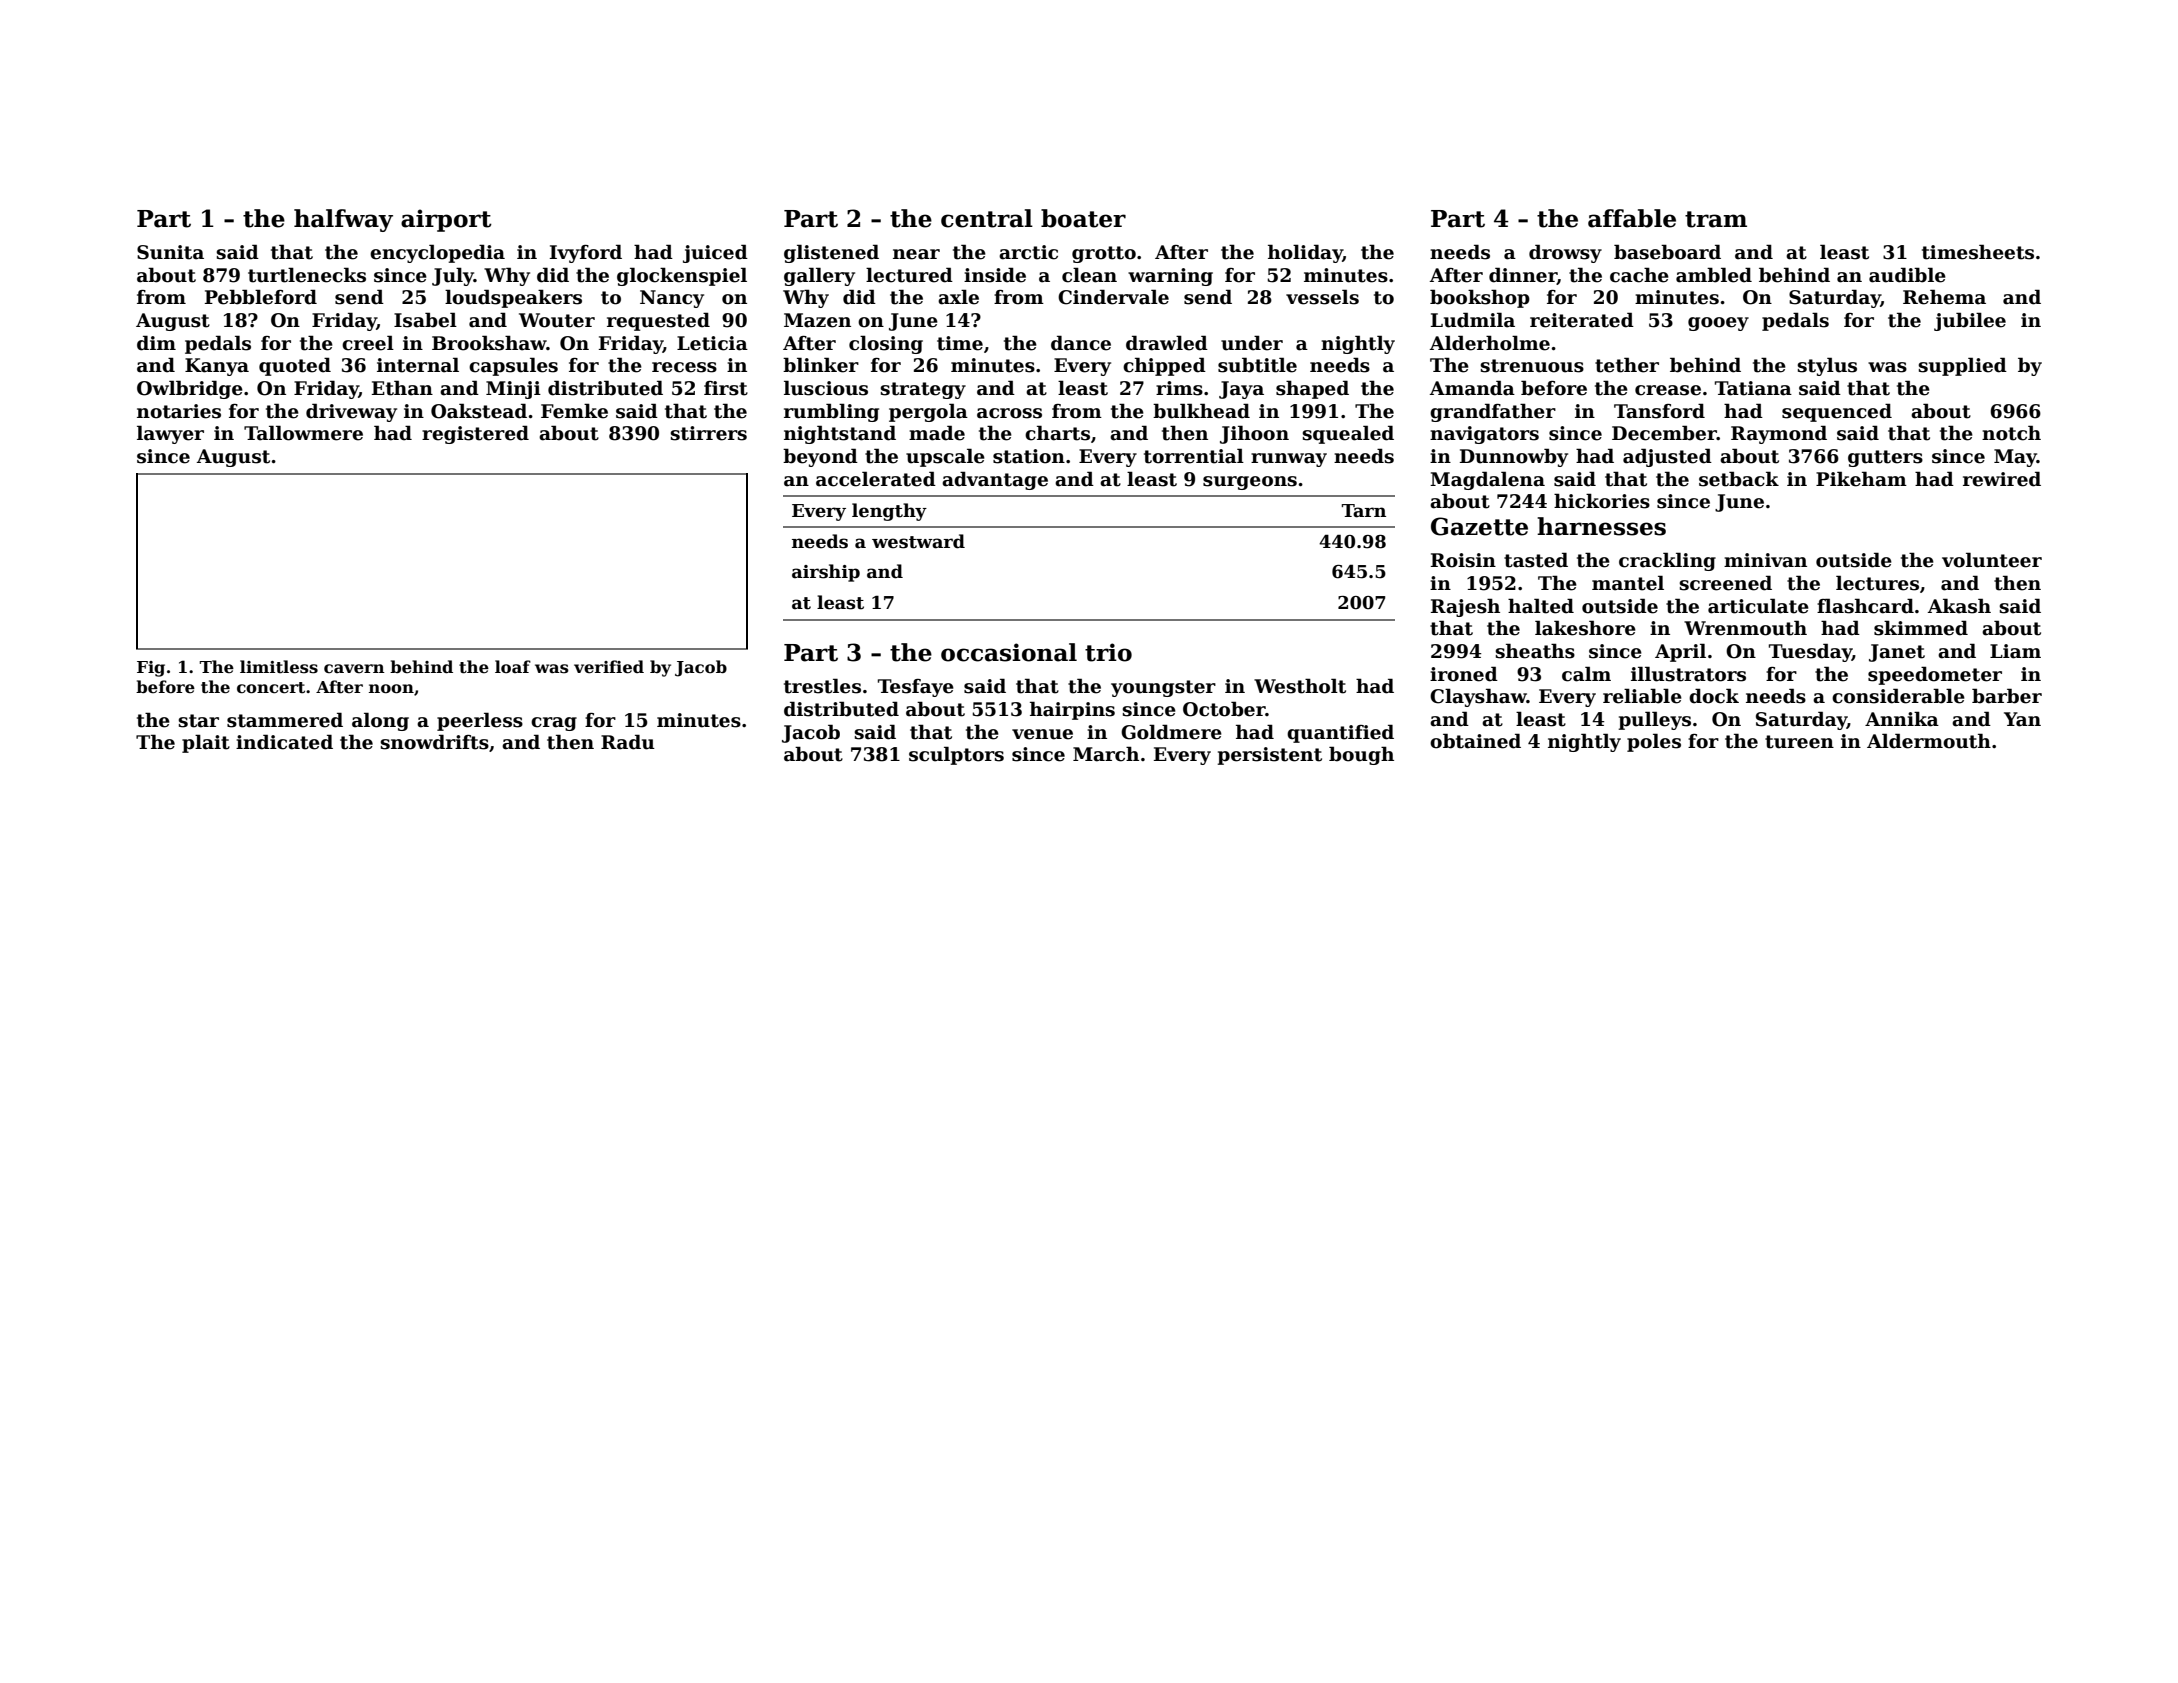 Image resolution: width=2178 pixels, height=1683 pixels. What do you see at coordinates (343, 220) in the page?
I see `halfway` at bounding box center [343, 220].
